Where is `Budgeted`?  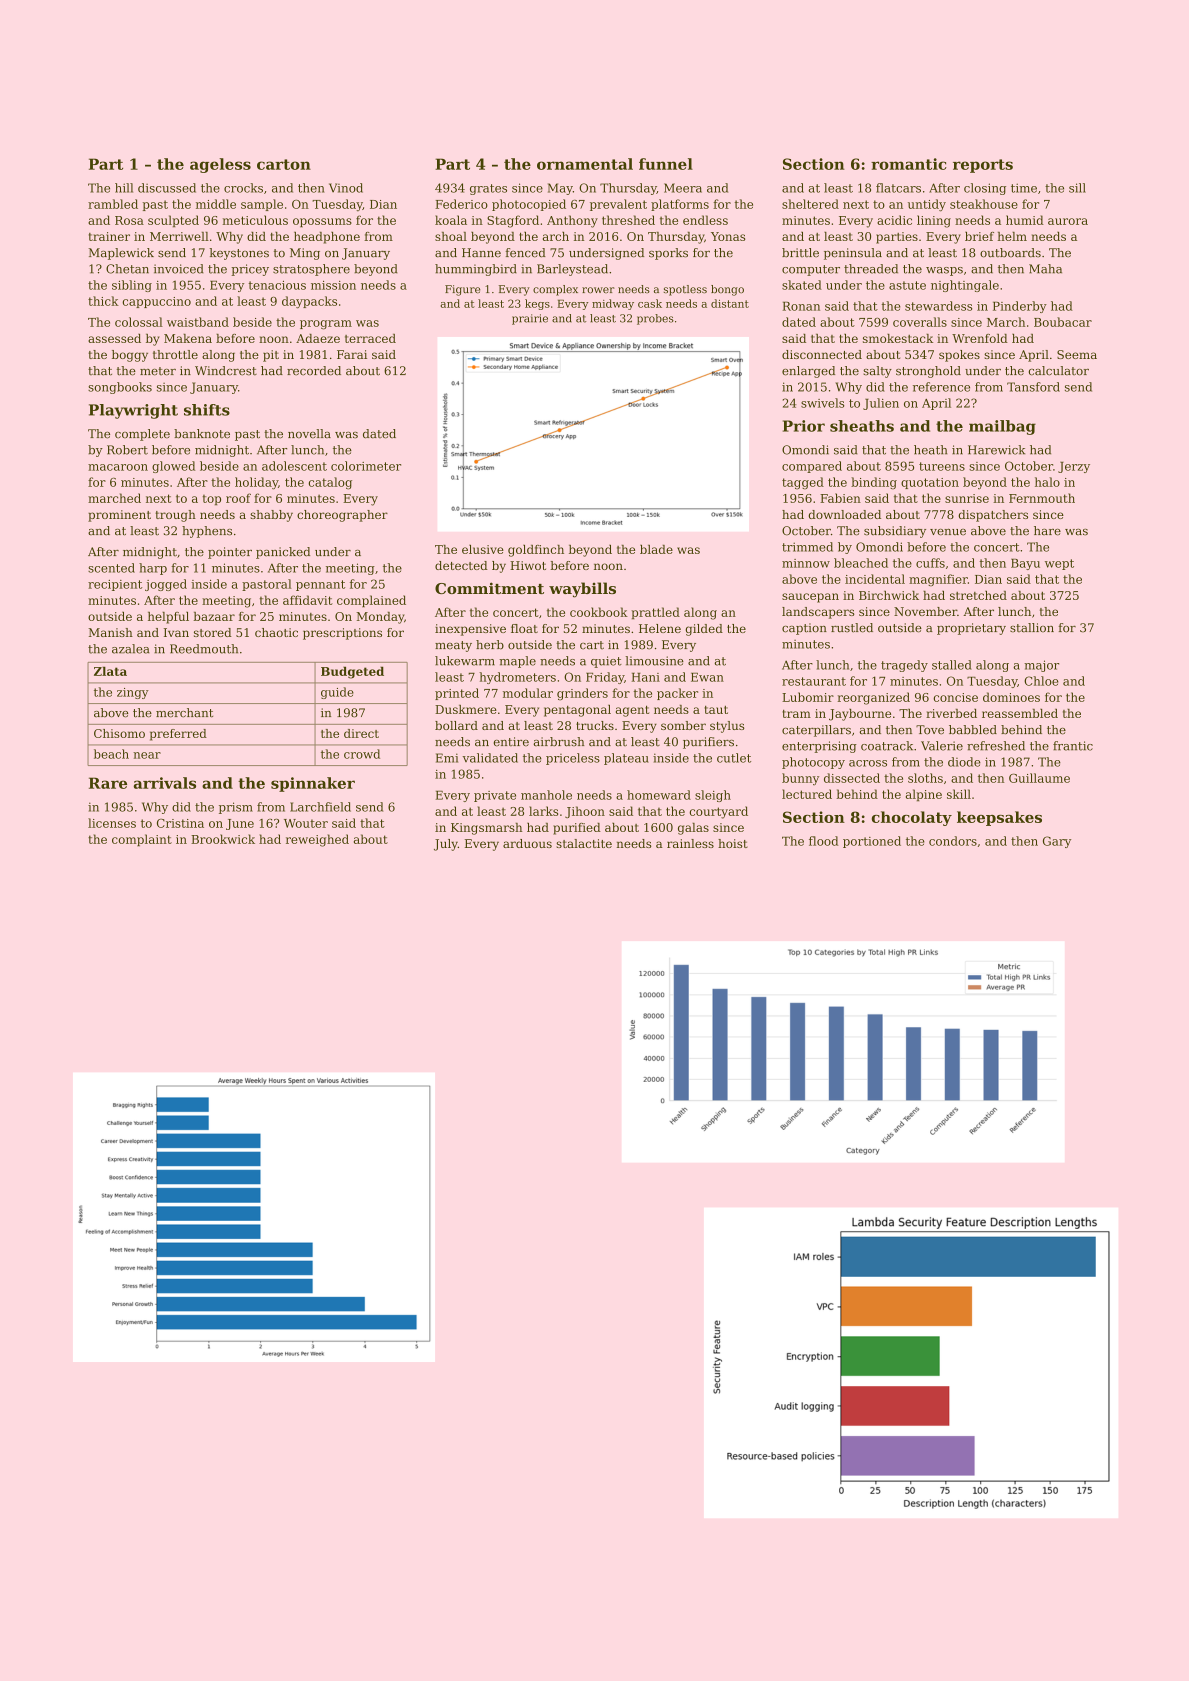
Budgeted is located at coordinates (352, 672).
